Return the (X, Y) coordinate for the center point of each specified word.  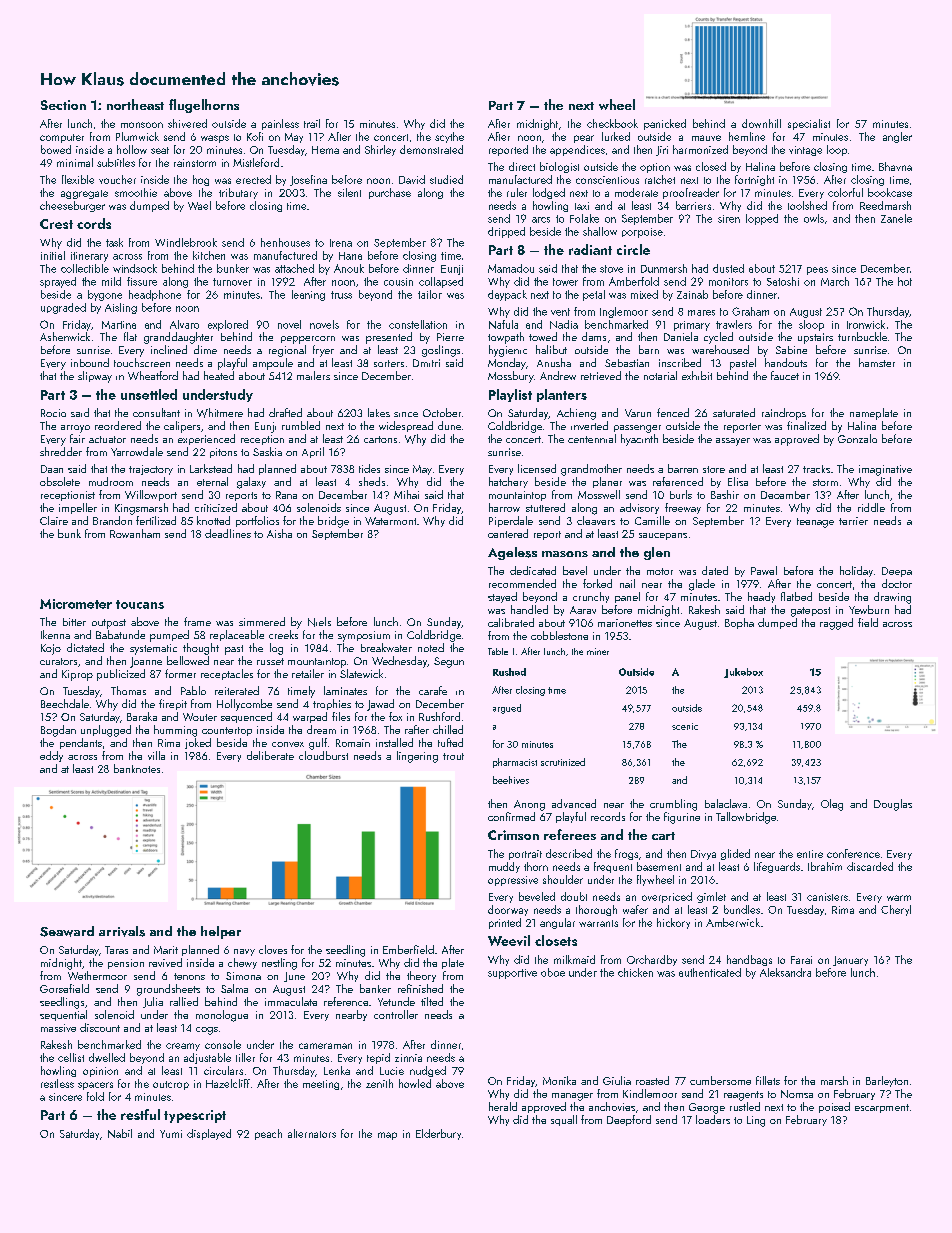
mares (701, 313)
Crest (56, 224)
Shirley (380, 150)
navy (244, 952)
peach (268, 1134)
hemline (747, 136)
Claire (54, 520)
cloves (273, 949)
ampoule (273, 364)
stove (611, 269)
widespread (406, 426)
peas (817, 271)
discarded (870, 866)
